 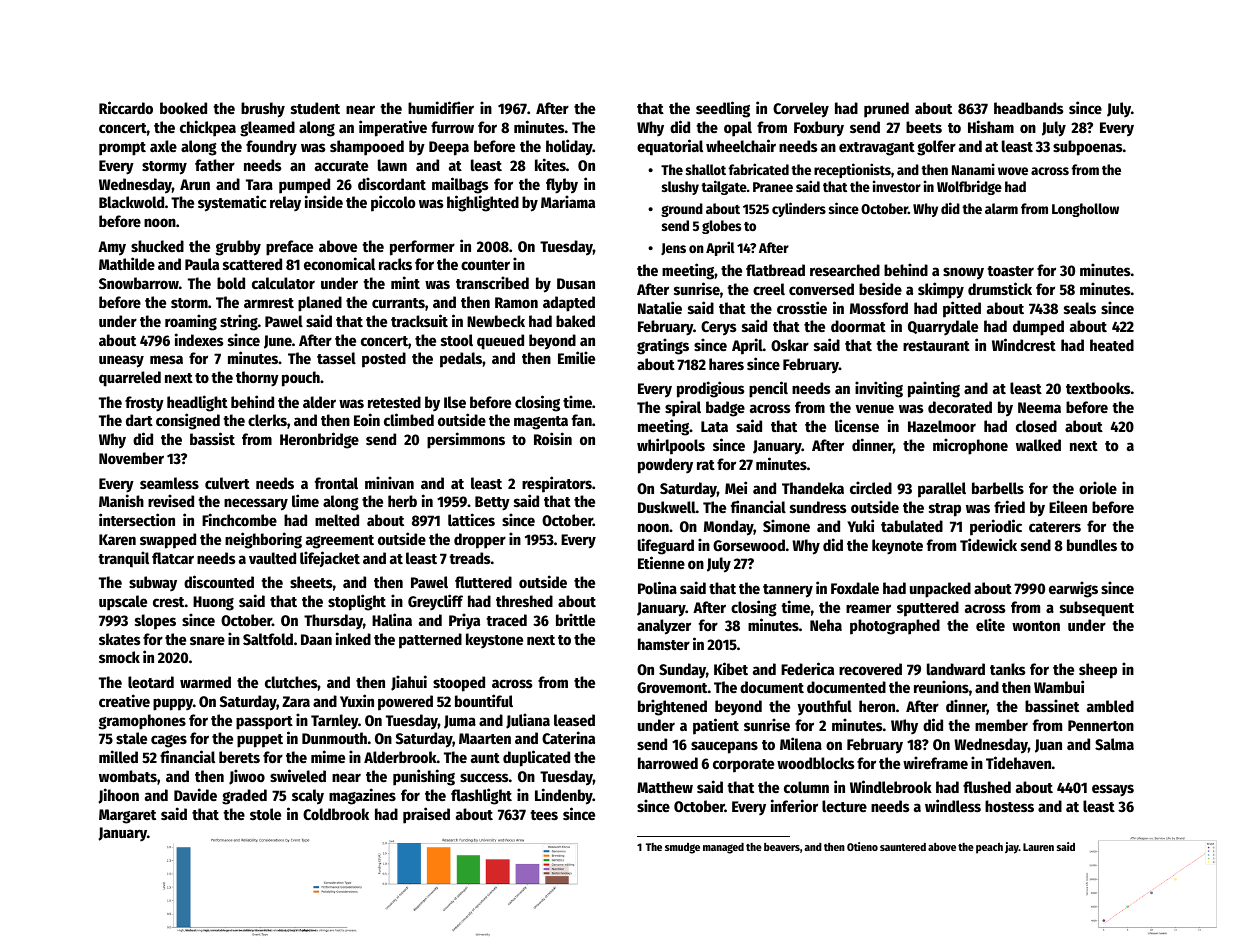 What do you see at coordinates (575, 619) in the screenshot?
I see `brittle` at bounding box center [575, 619].
